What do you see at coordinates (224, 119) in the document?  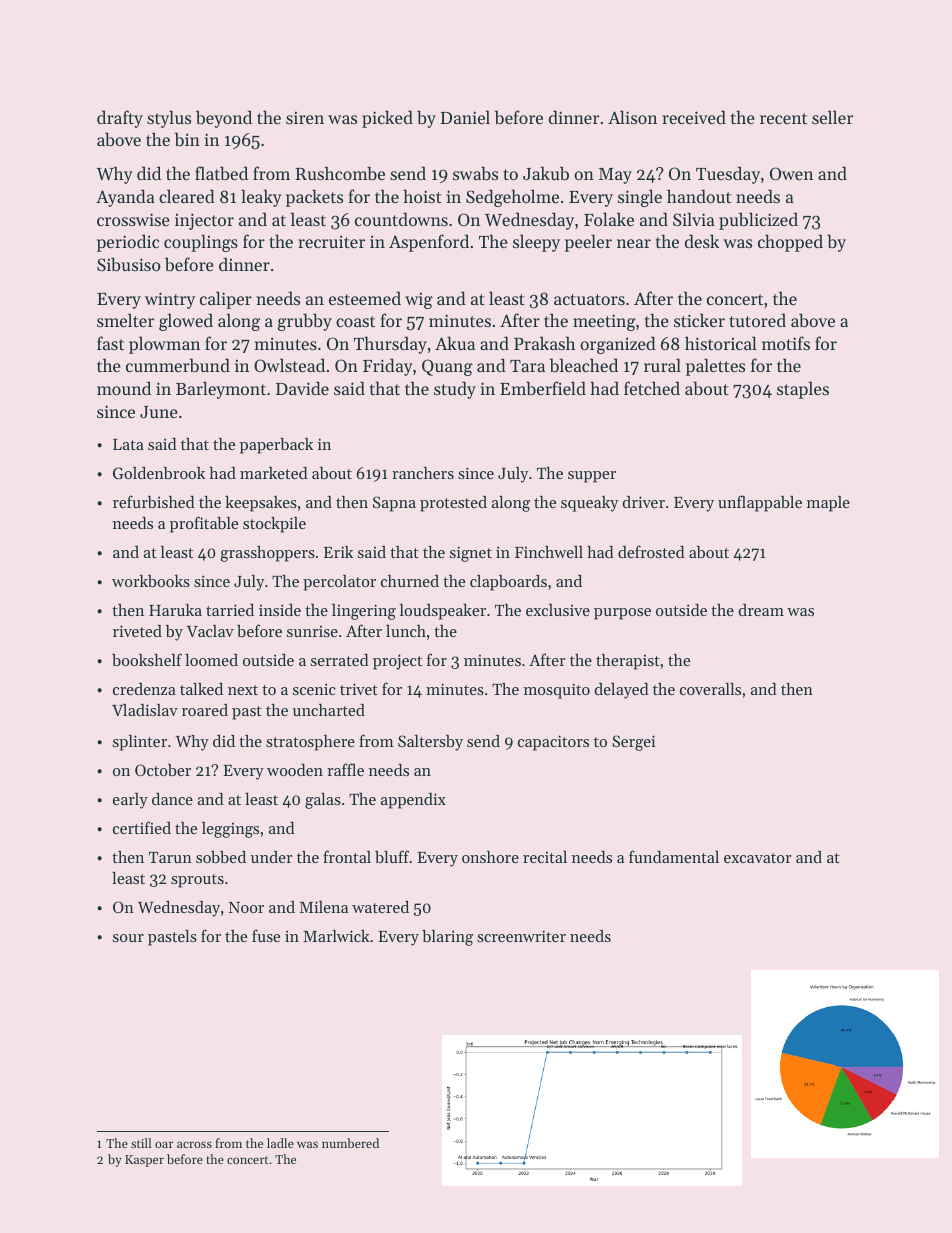 I see `beyond` at bounding box center [224, 119].
